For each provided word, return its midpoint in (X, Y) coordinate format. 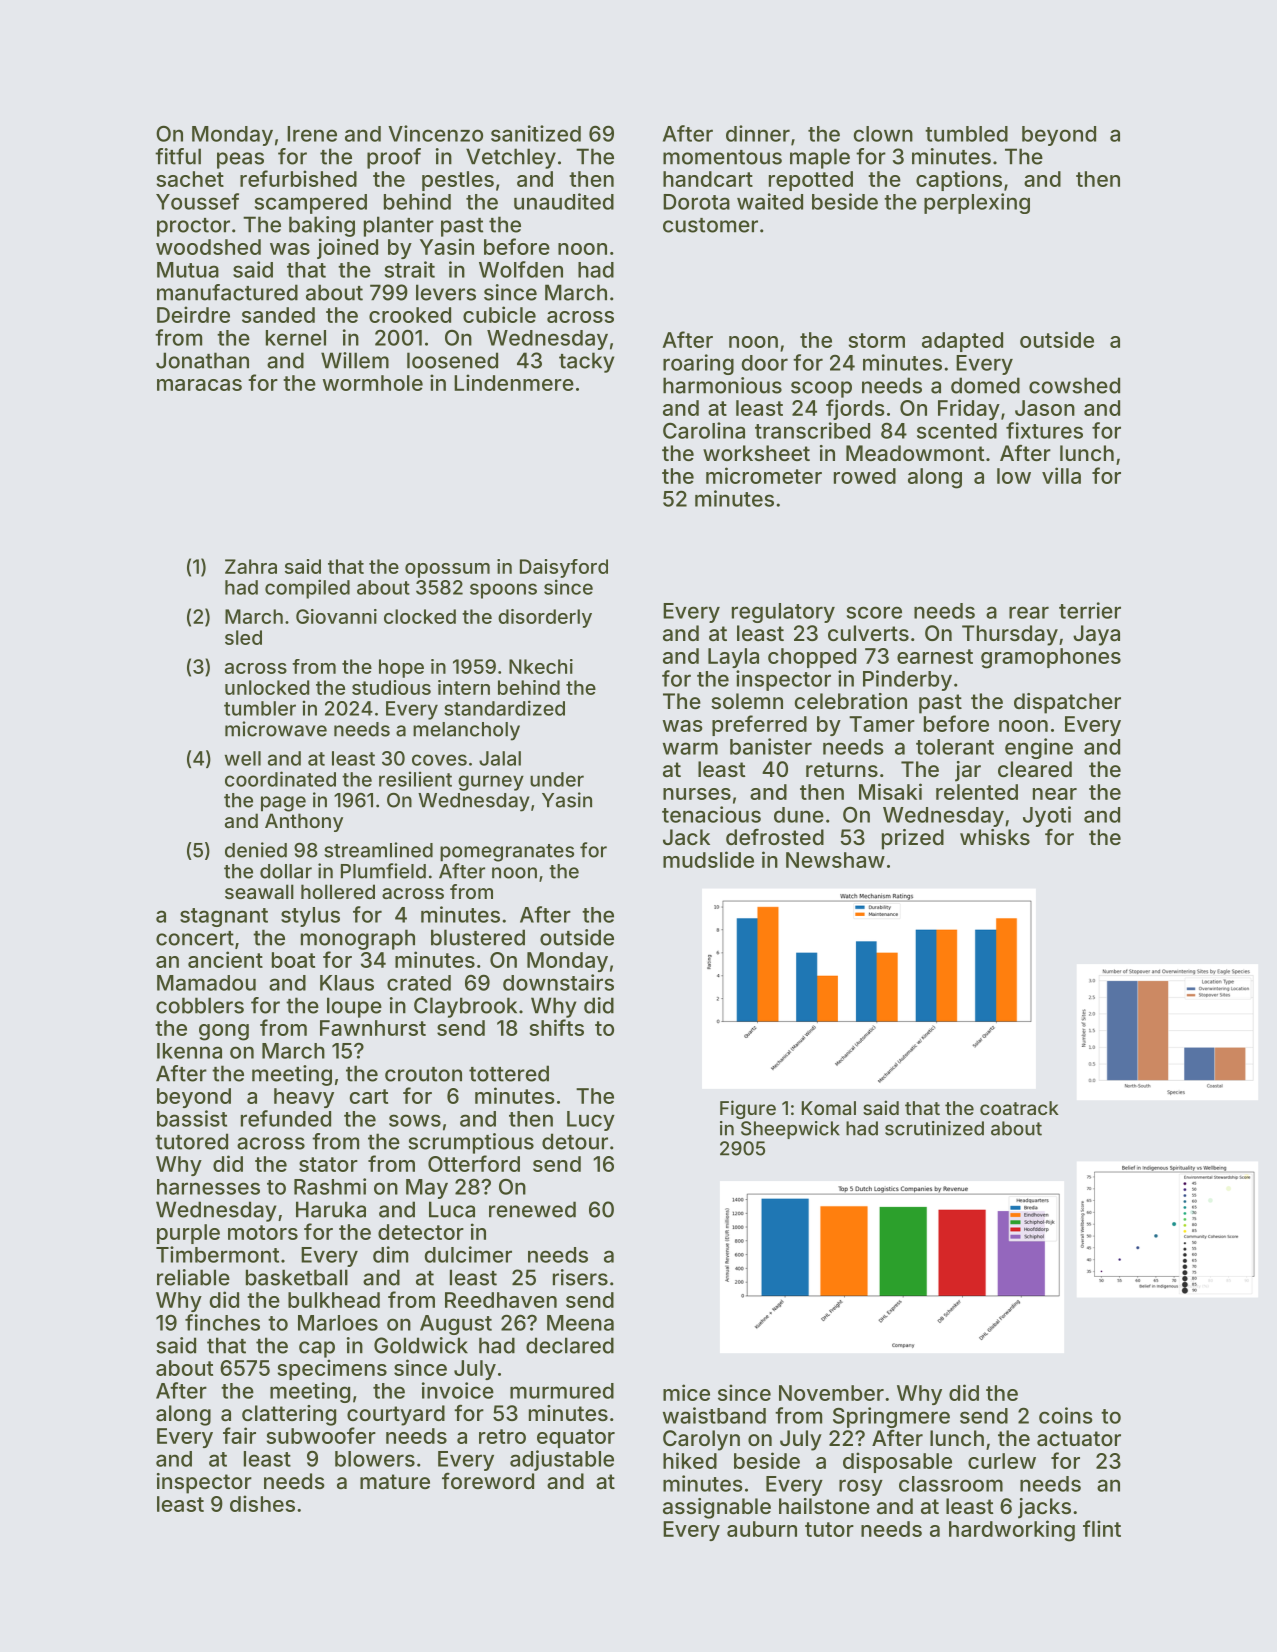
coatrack (1019, 1108)
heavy (304, 1098)
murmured (562, 1391)
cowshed (1074, 385)
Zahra (251, 566)
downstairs (558, 982)
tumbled (966, 134)
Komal (829, 1108)
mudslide (708, 859)
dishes (262, 1503)
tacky (586, 362)
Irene (312, 134)
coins (1066, 1415)
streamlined (378, 850)
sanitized (536, 133)
